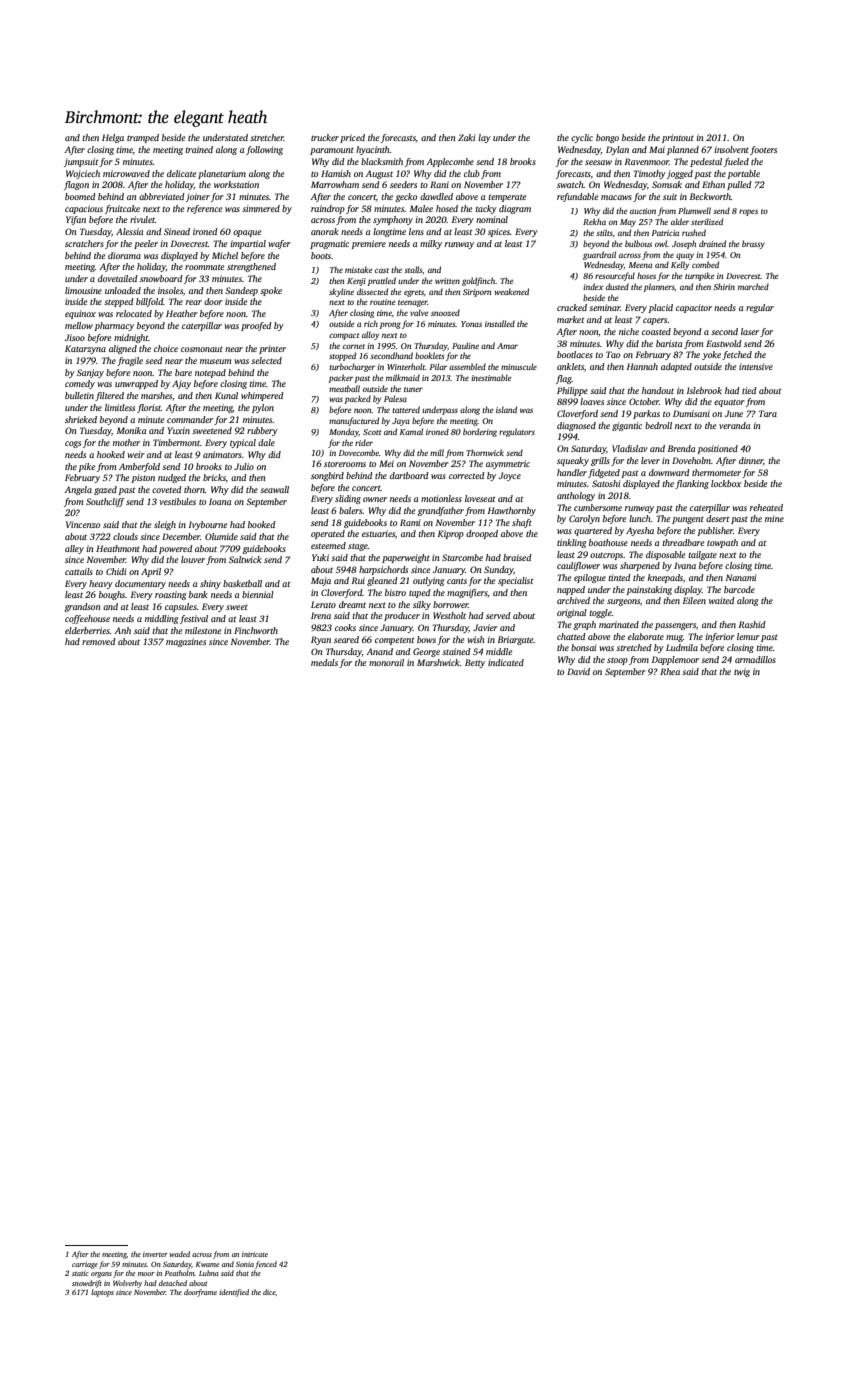  Describe the element at coordinates (255, 1254) in the screenshot. I see `intricate` at that location.
